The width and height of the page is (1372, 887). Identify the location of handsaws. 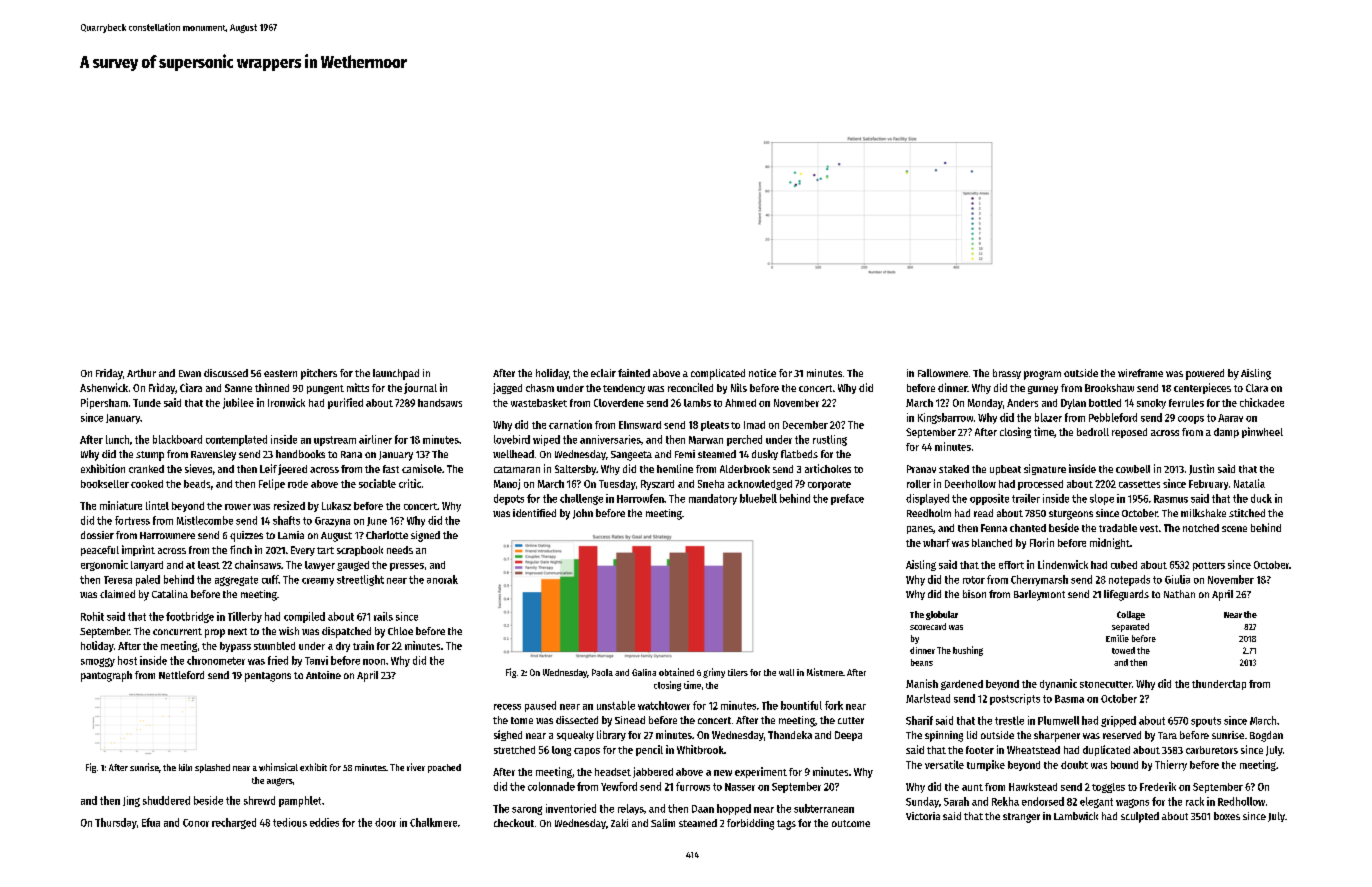
(440, 403).
